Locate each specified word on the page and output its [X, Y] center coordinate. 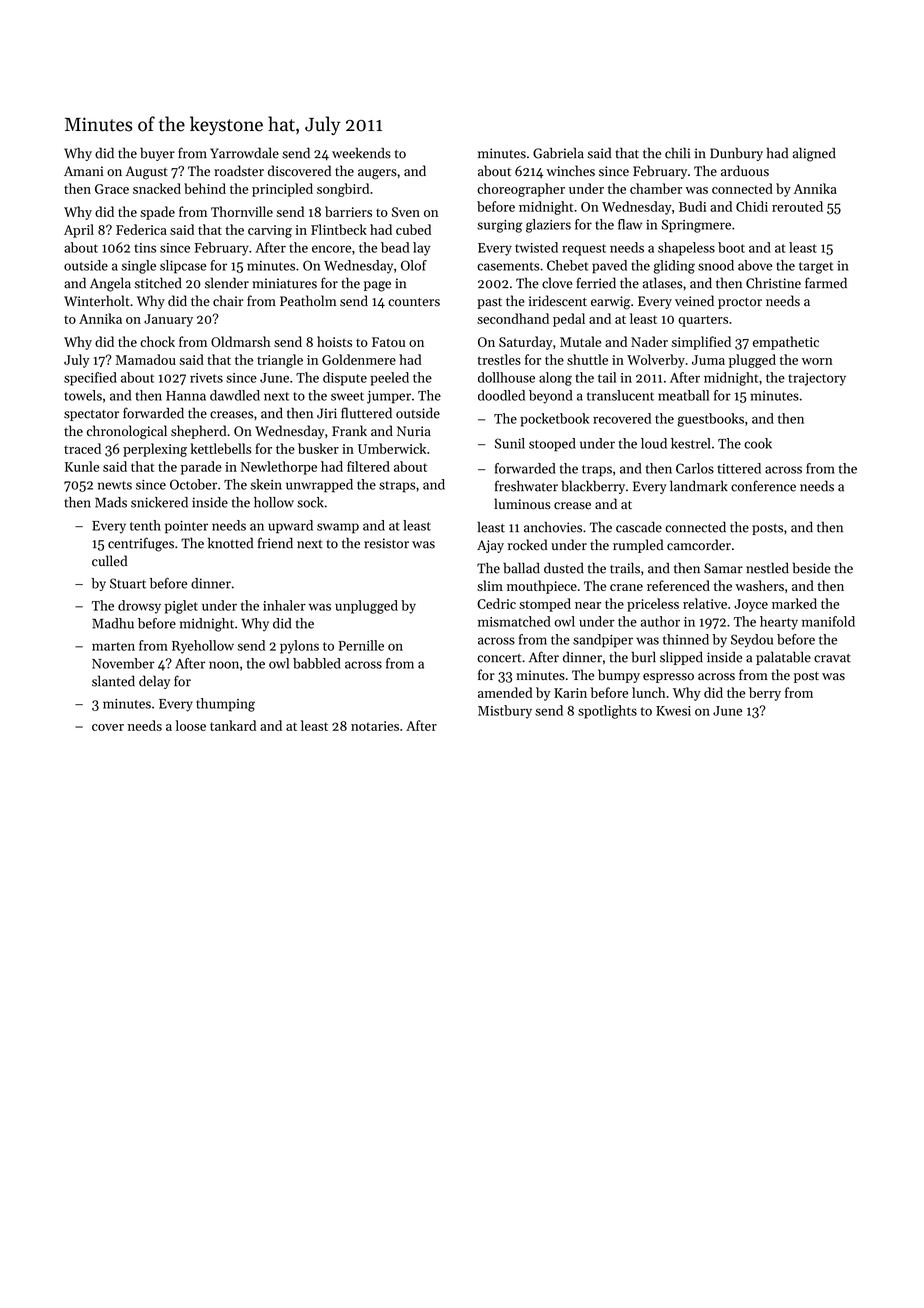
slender [227, 283]
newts [115, 485]
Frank [349, 430]
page [377, 286]
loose [191, 725]
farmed [826, 283]
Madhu [113, 623]
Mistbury [505, 712]
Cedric [496, 603]
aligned [814, 154]
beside [811, 568]
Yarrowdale [244, 153]
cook [758, 443]
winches [570, 171]
